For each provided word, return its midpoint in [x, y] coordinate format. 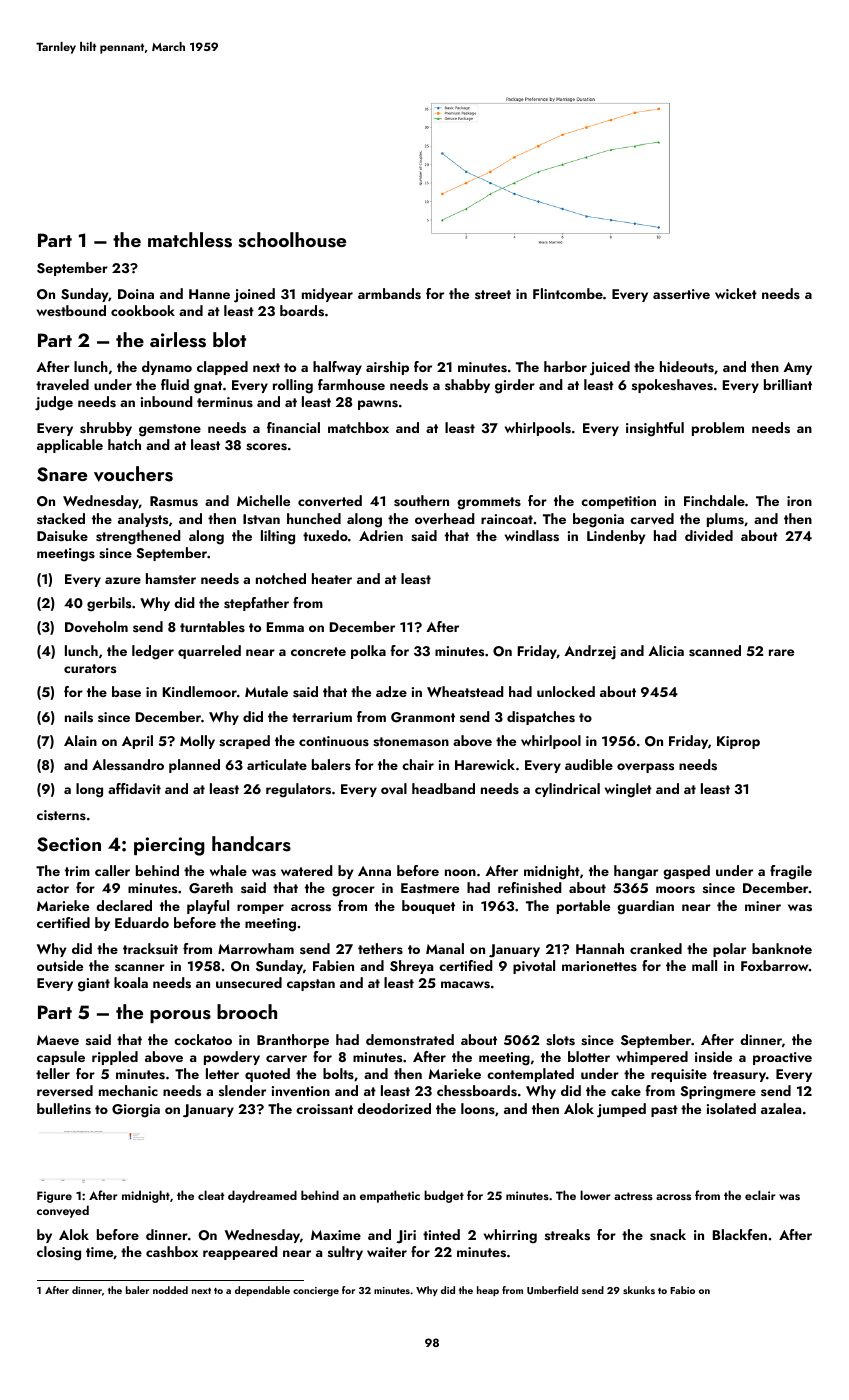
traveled [62, 385]
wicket [736, 293]
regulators [298, 790]
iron [799, 501]
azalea [781, 1108]
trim [77, 871]
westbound [71, 311]
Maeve [58, 1040]
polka [368, 652]
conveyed [63, 1211]
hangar [636, 872]
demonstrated [410, 1040]
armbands [389, 294]
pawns [378, 405]
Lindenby [616, 537]
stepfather [256, 604]
